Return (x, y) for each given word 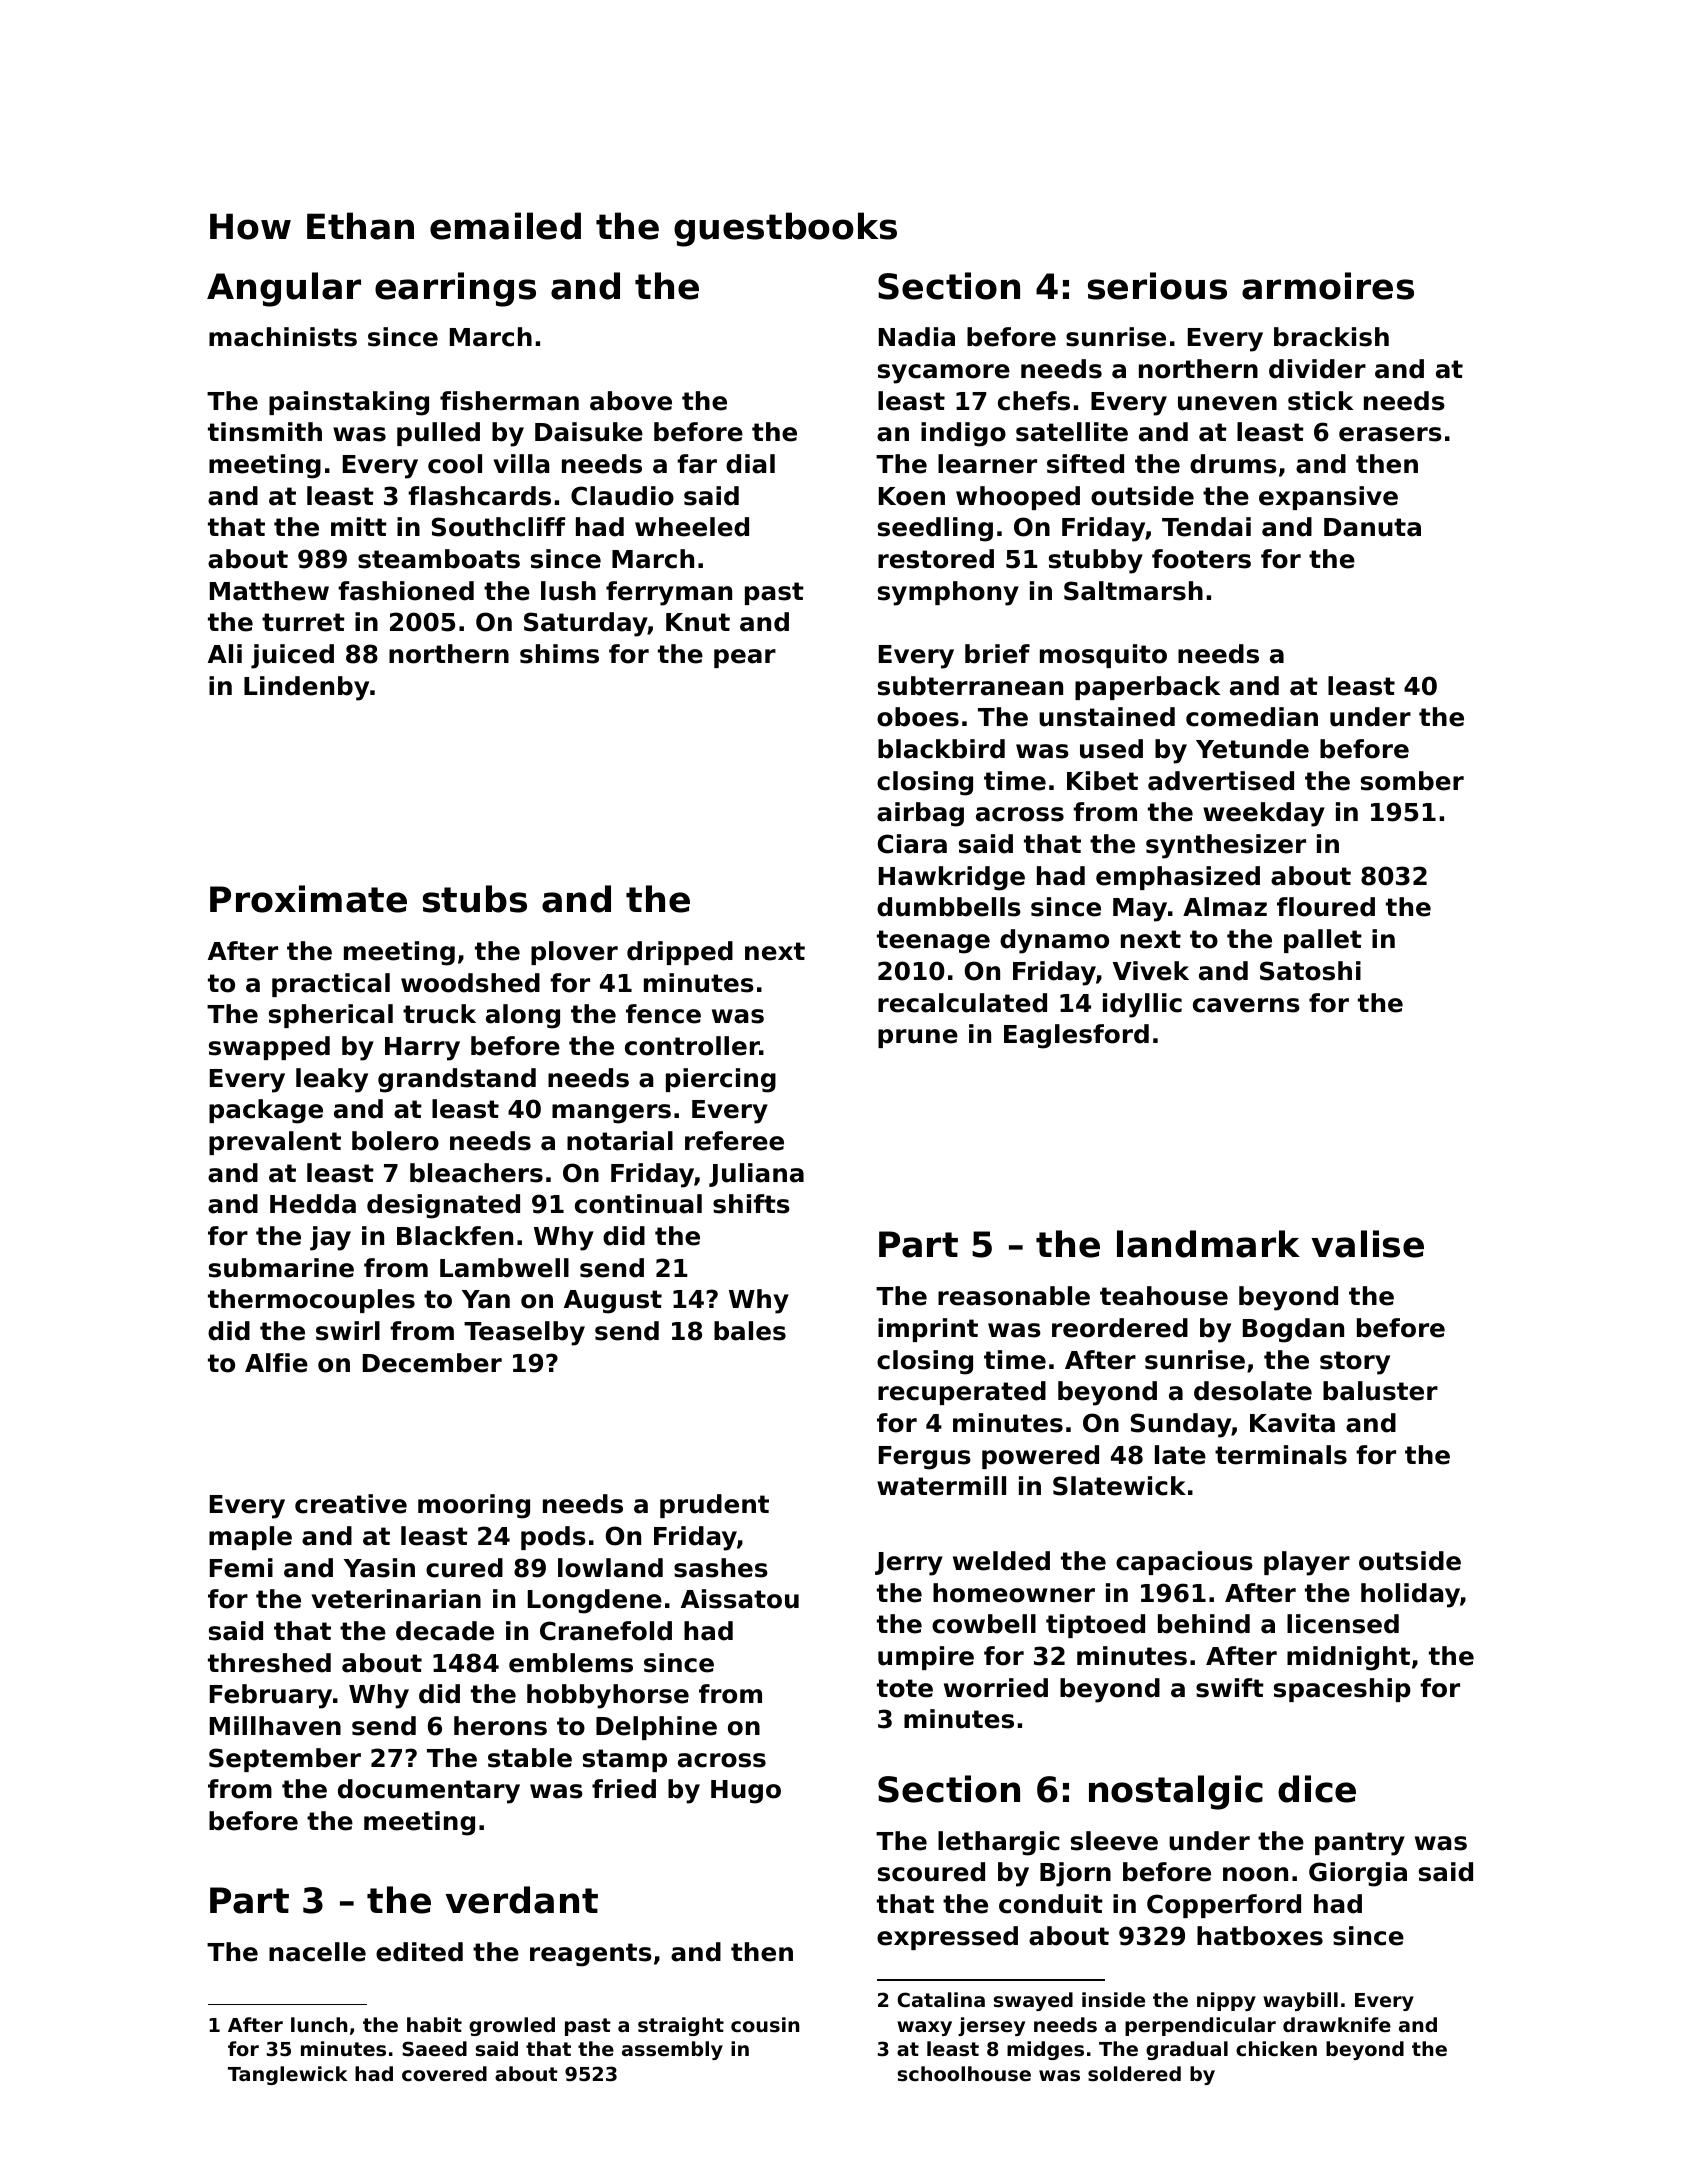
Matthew (269, 591)
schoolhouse (964, 2074)
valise (1368, 1244)
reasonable (1014, 1296)
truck (439, 1014)
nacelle (317, 1952)
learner (987, 464)
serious (1157, 286)
